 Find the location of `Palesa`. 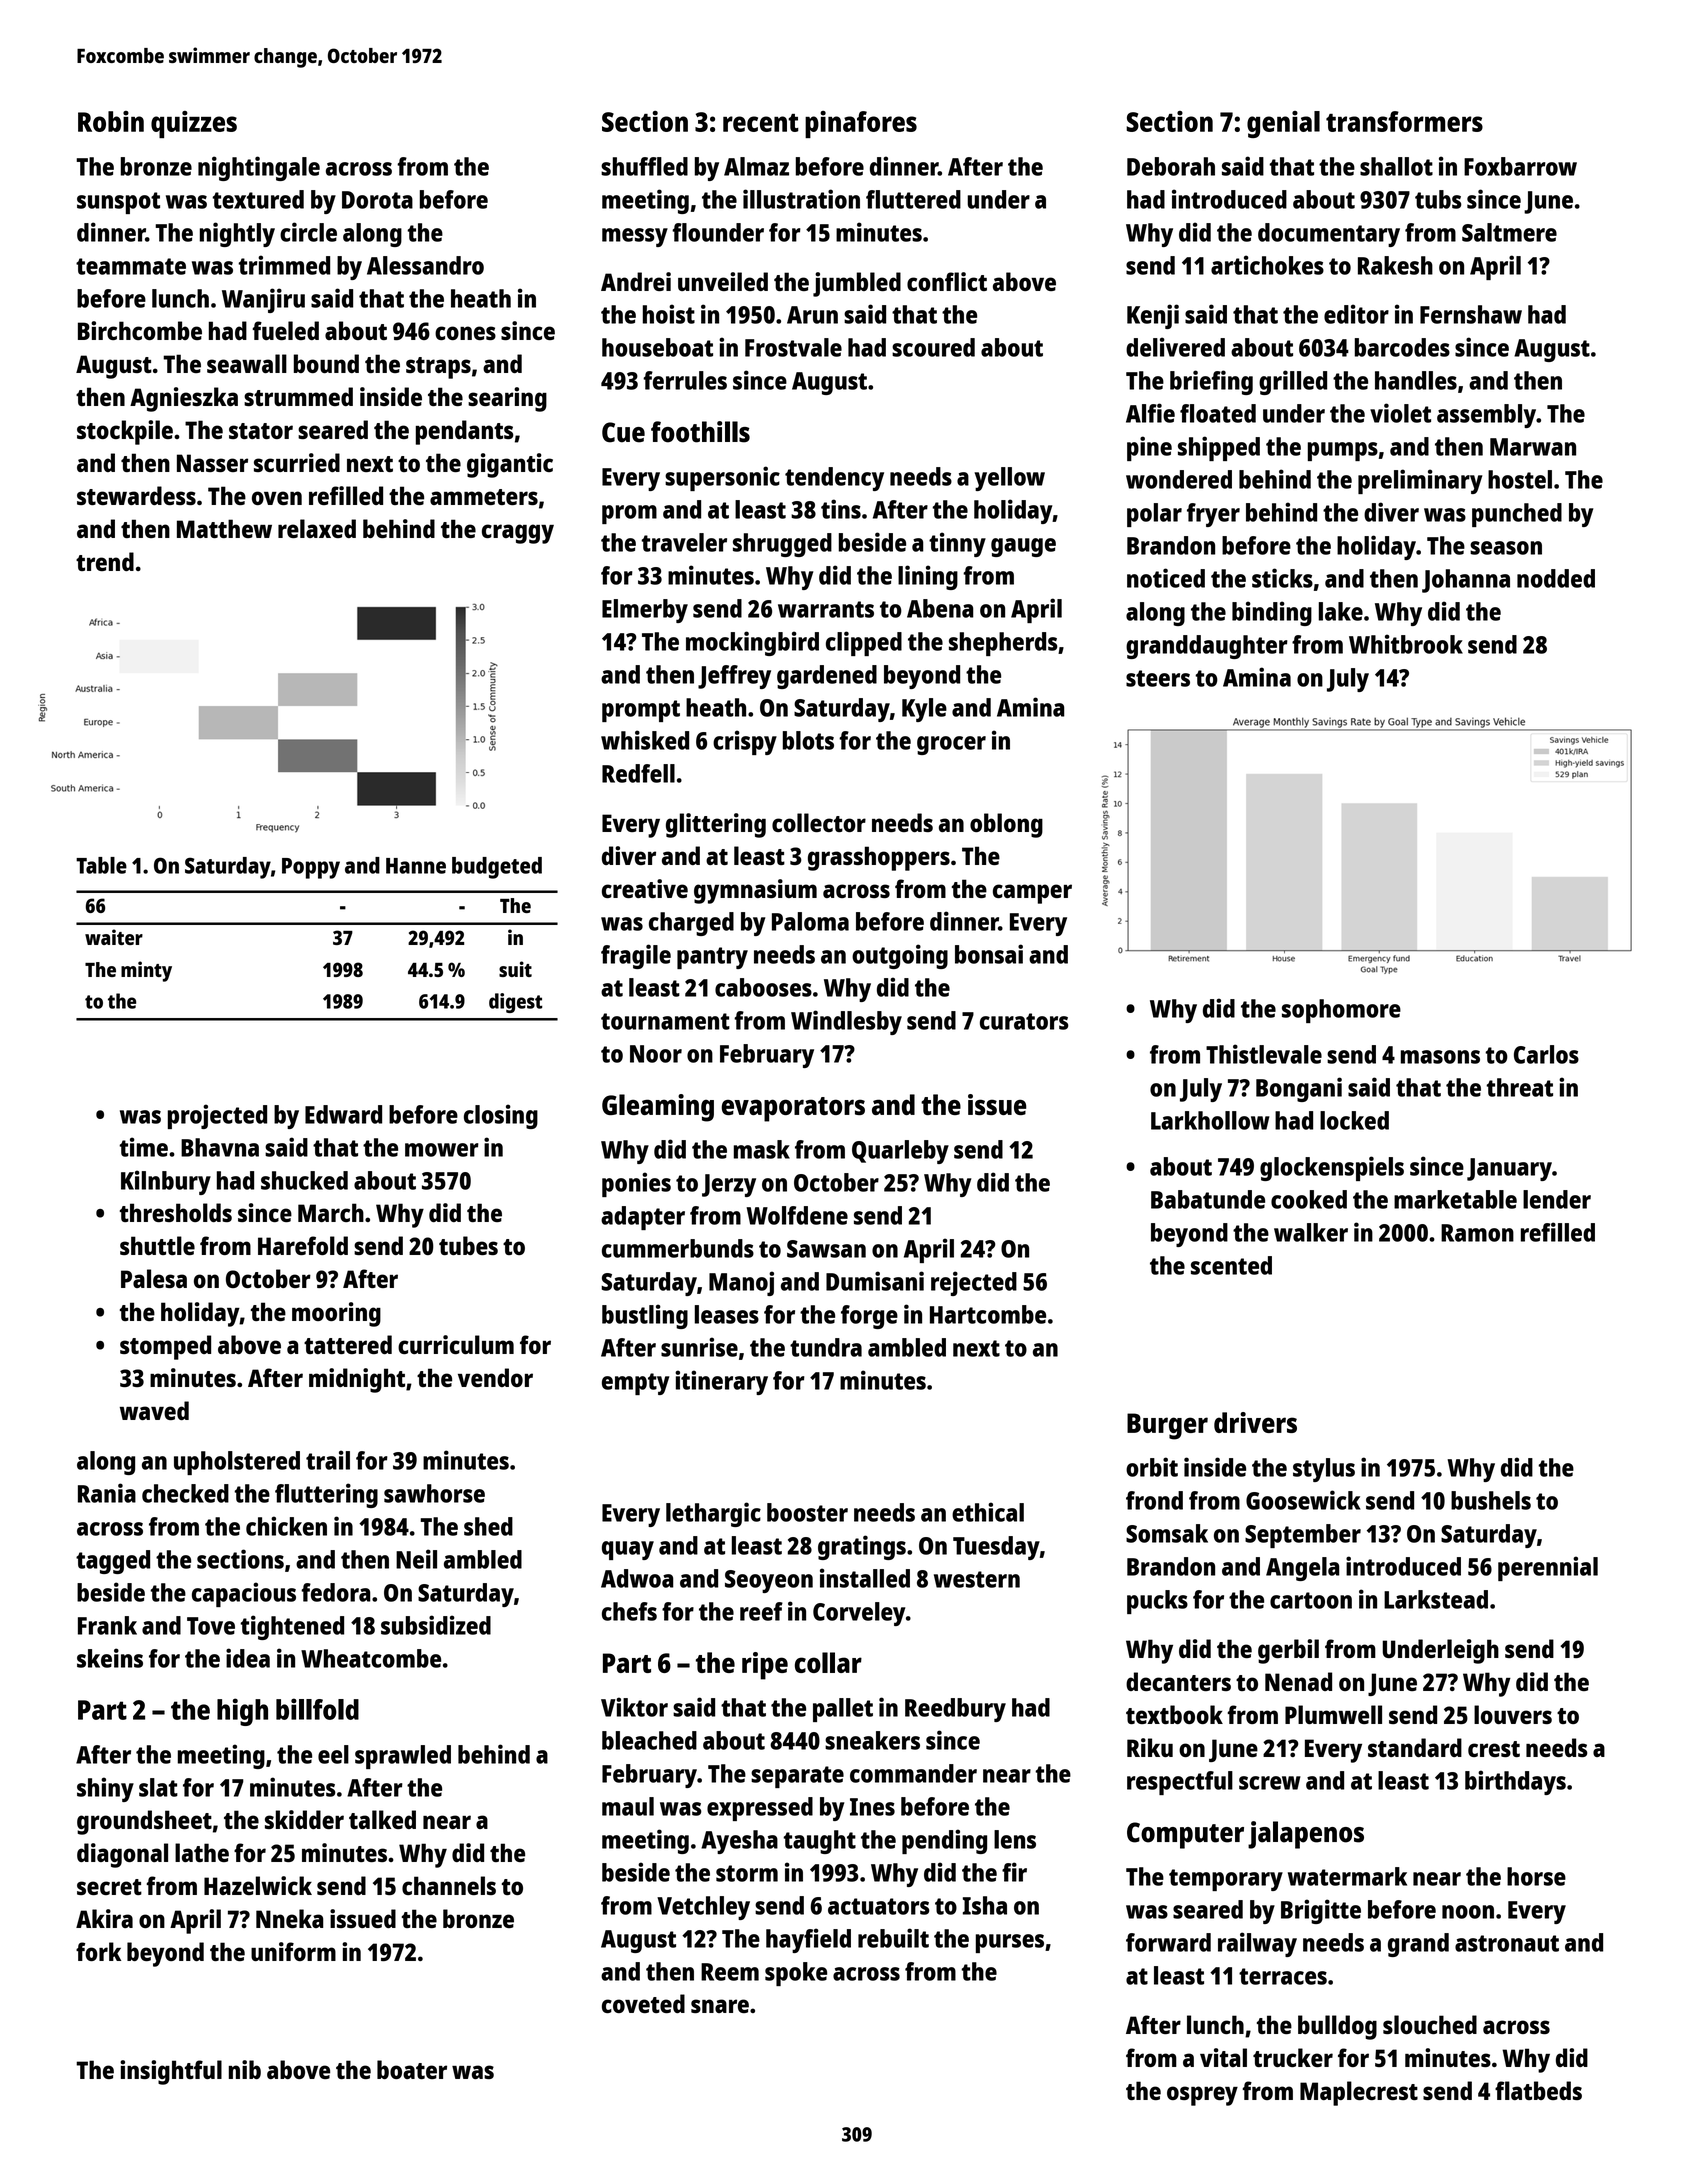

Palesa is located at coordinates (154, 1278).
